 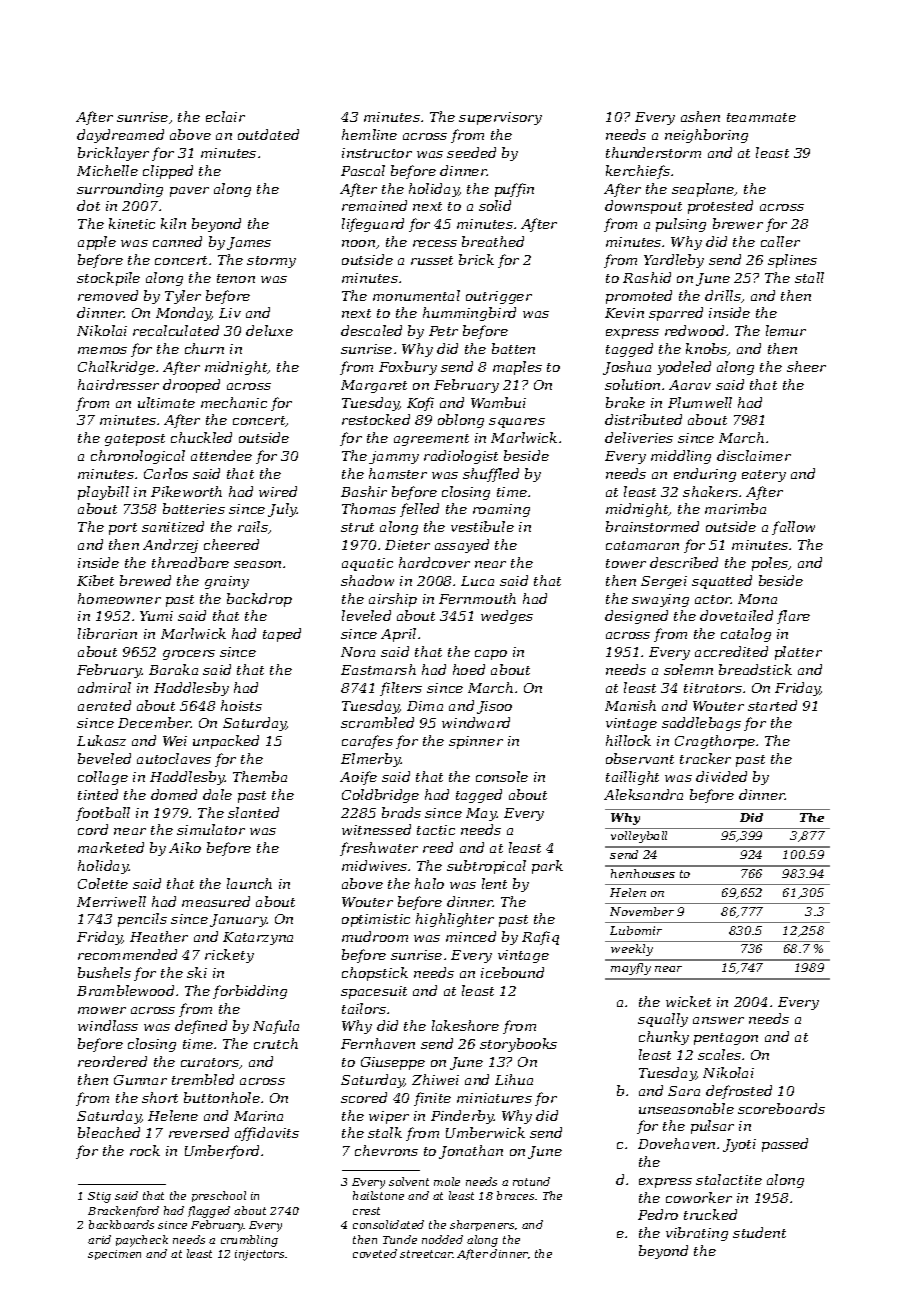 I want to click on tactic, so click(x=436, y=830).
